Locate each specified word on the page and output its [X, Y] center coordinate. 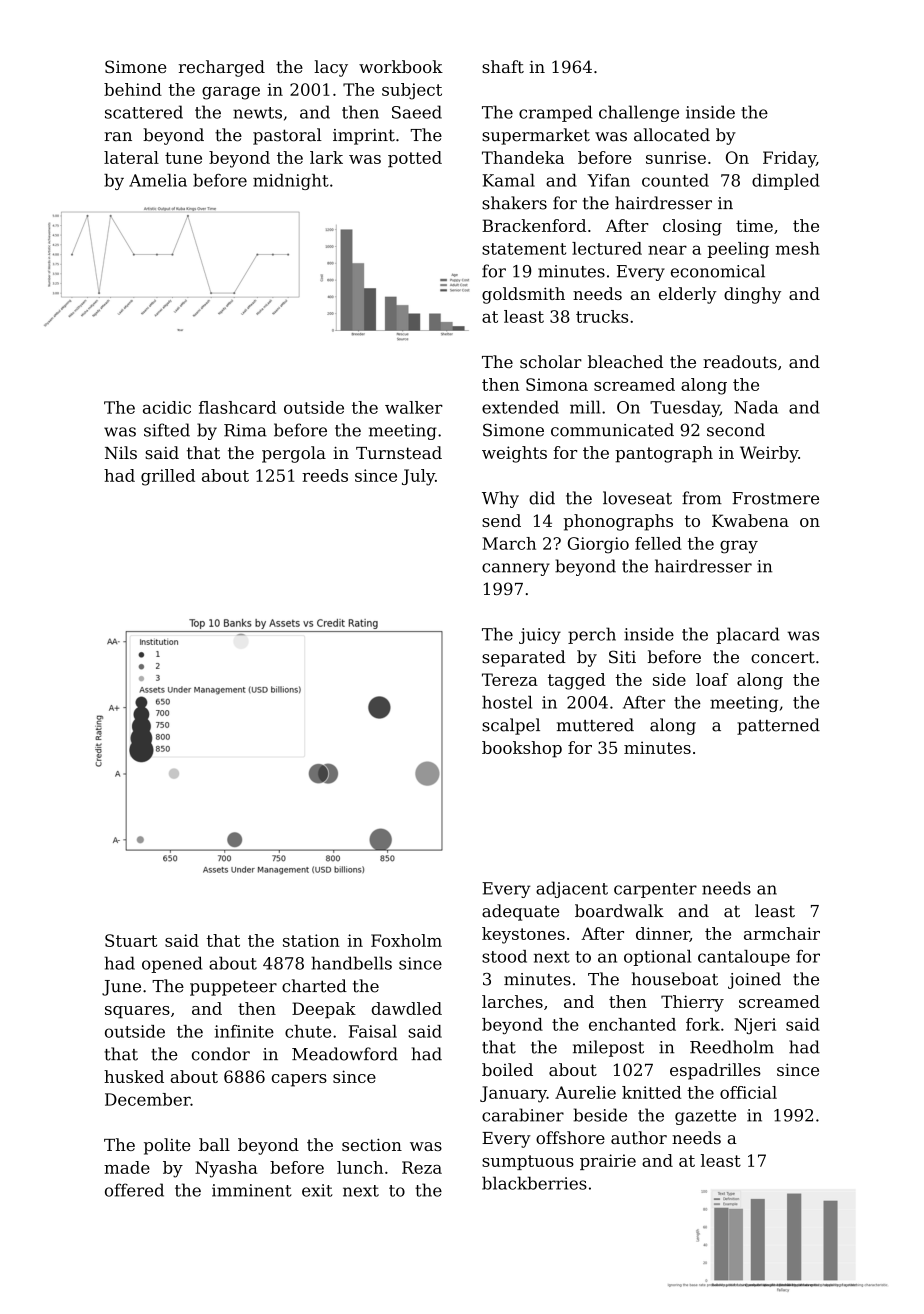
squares [137, 1012]
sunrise [676, 157]
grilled [168, 477]
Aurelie [585, 1092]
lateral [131, 157]
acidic [167, 407]
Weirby [769, 454]
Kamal [508, 180]
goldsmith [523, 295]
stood [504, 956]
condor [221, 1054]
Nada [756, 407]
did [542, 498]
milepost [608, 1048]
